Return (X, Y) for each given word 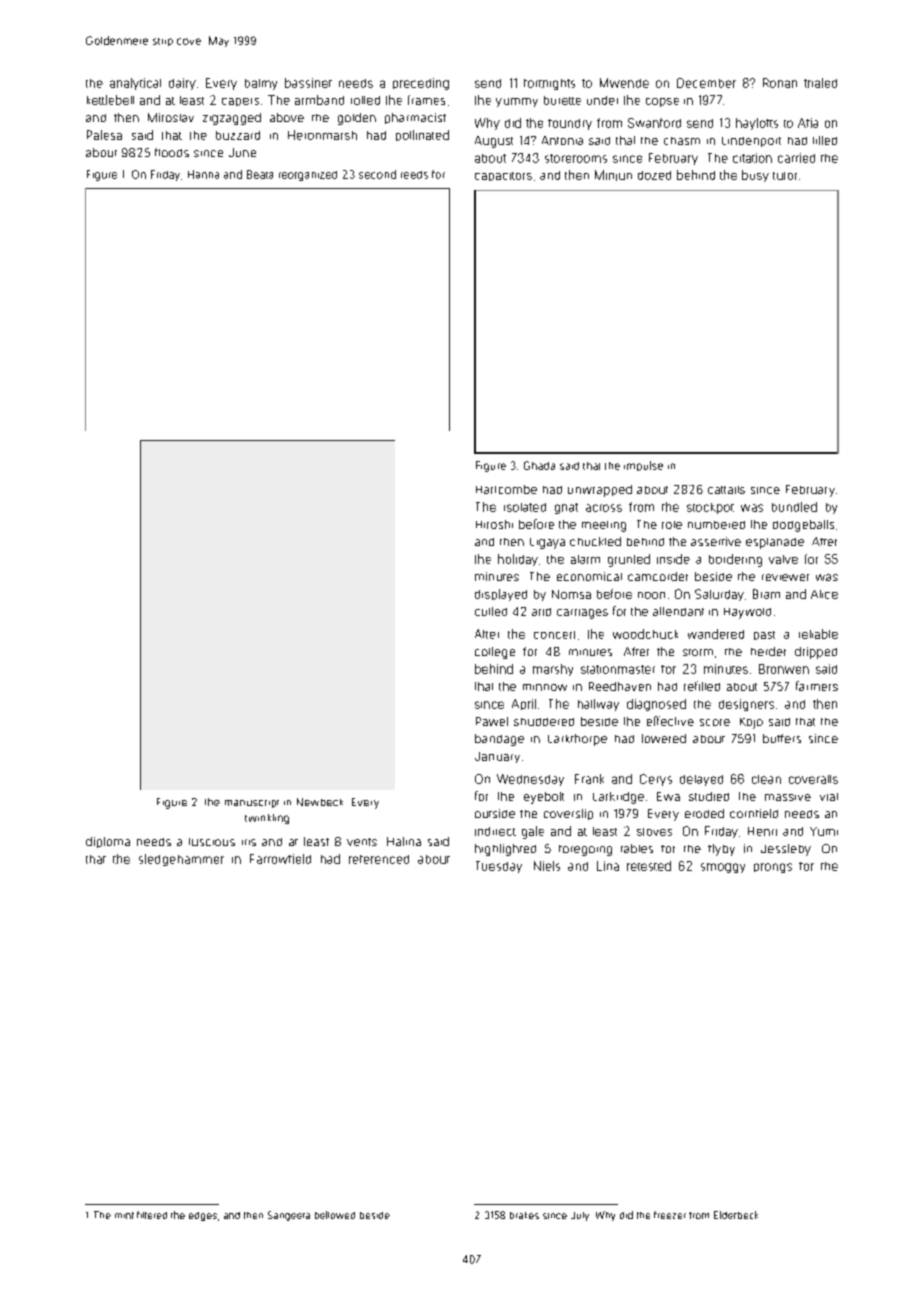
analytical (135, 84)
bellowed (335, 1215)
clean (766, 779)
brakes (524, 1215)
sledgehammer (181, 860)
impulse (643, 466)
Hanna (203, 174)
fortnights (549, 84)
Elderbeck (736, 1215)
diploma (108, 842)
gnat (566, 508)
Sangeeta (289, 1216)
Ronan (780, 83)
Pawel (492, 721)
